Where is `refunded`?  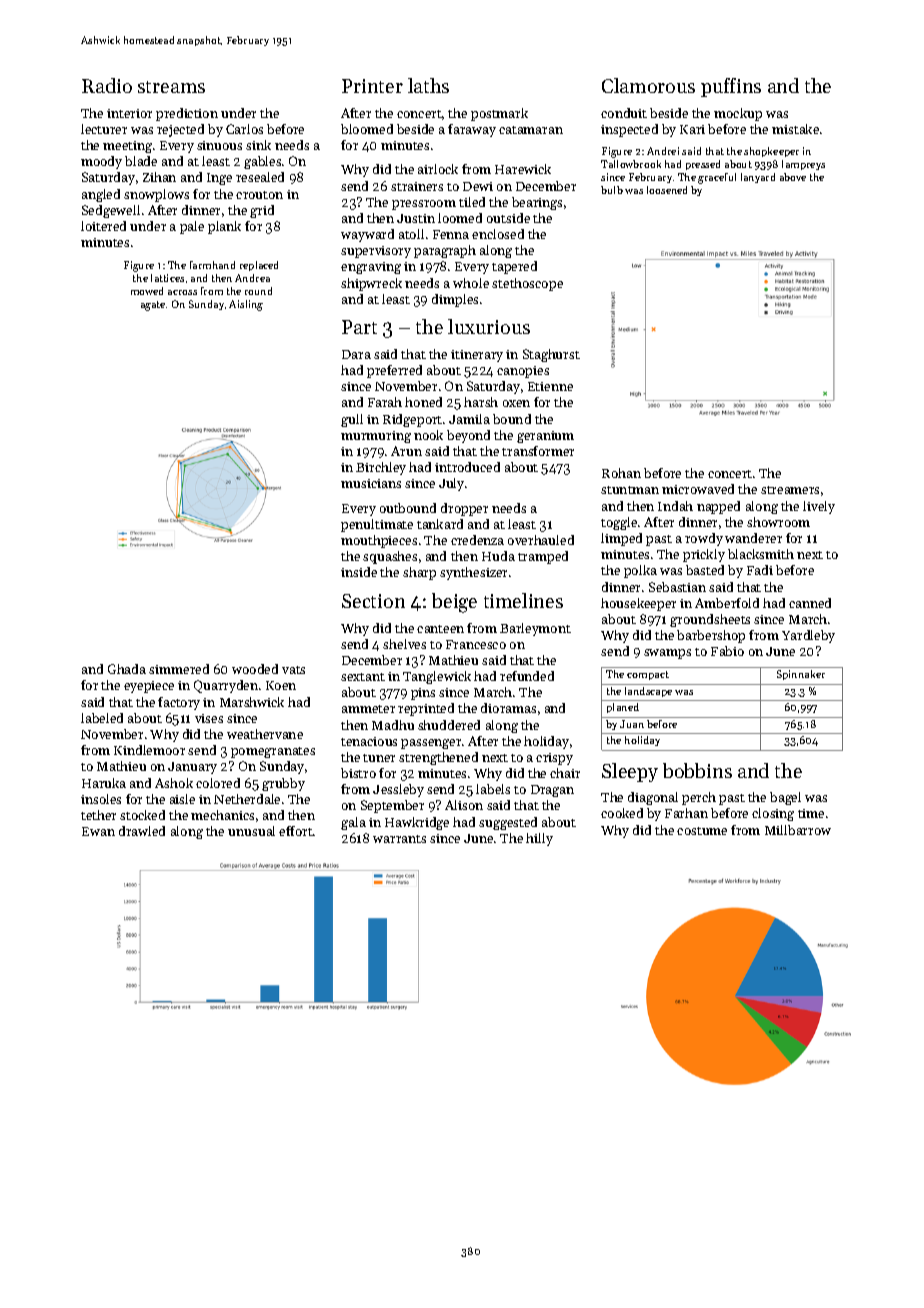
refunded is located at coordinates (527, 676).
